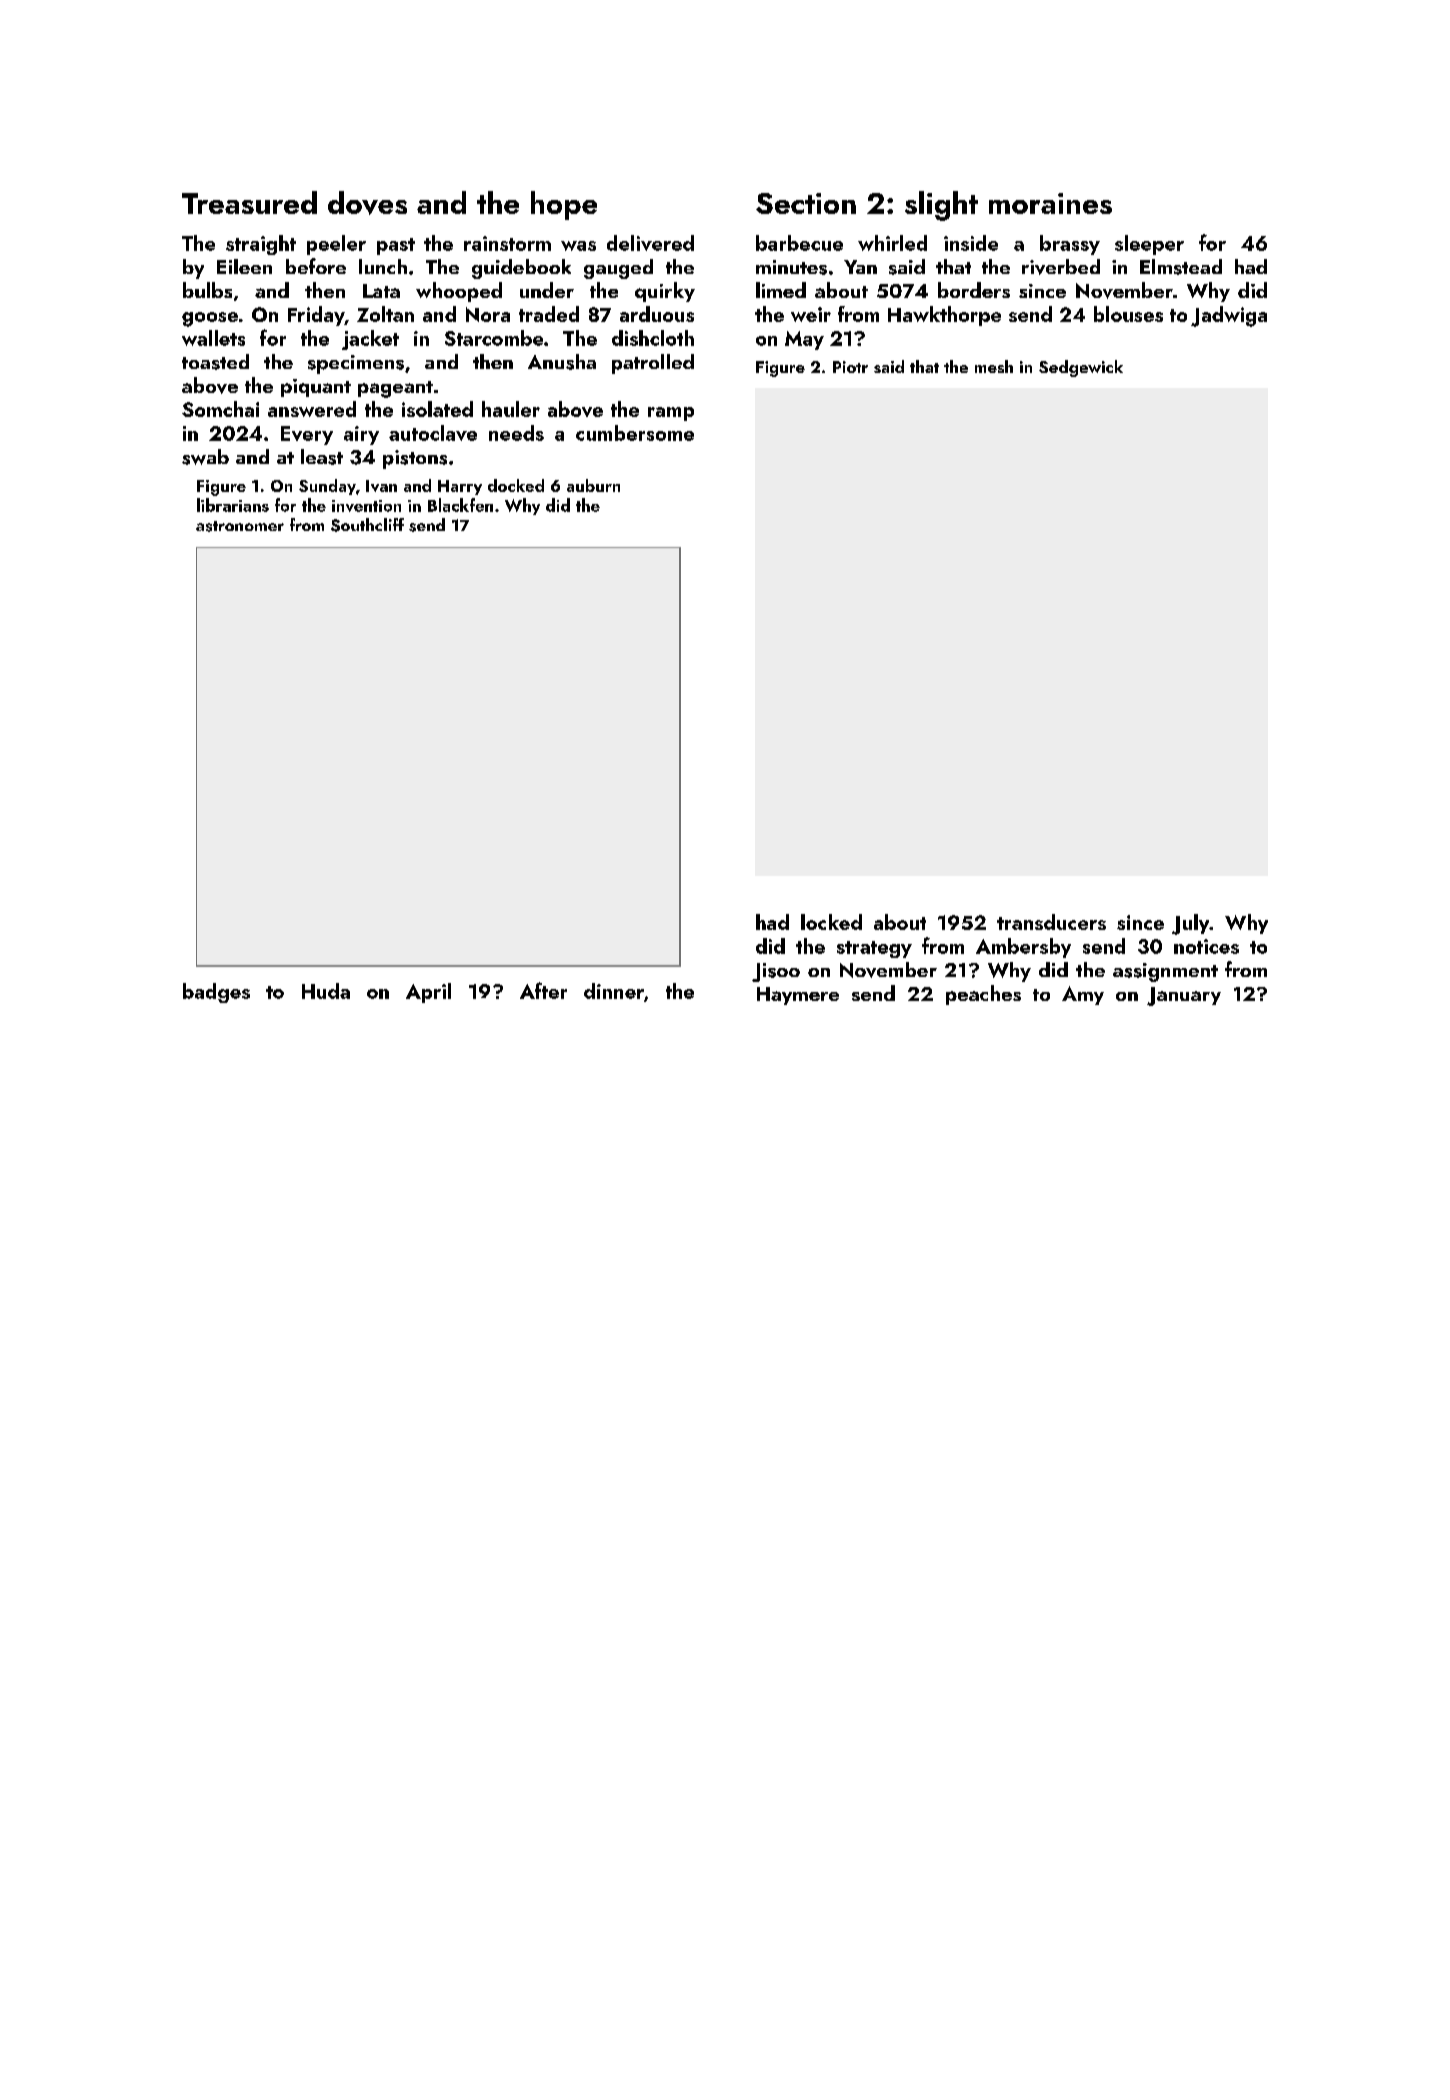 The width and height of the image is (1450, 2100). I want to click on auburn, so click(593, 485).
